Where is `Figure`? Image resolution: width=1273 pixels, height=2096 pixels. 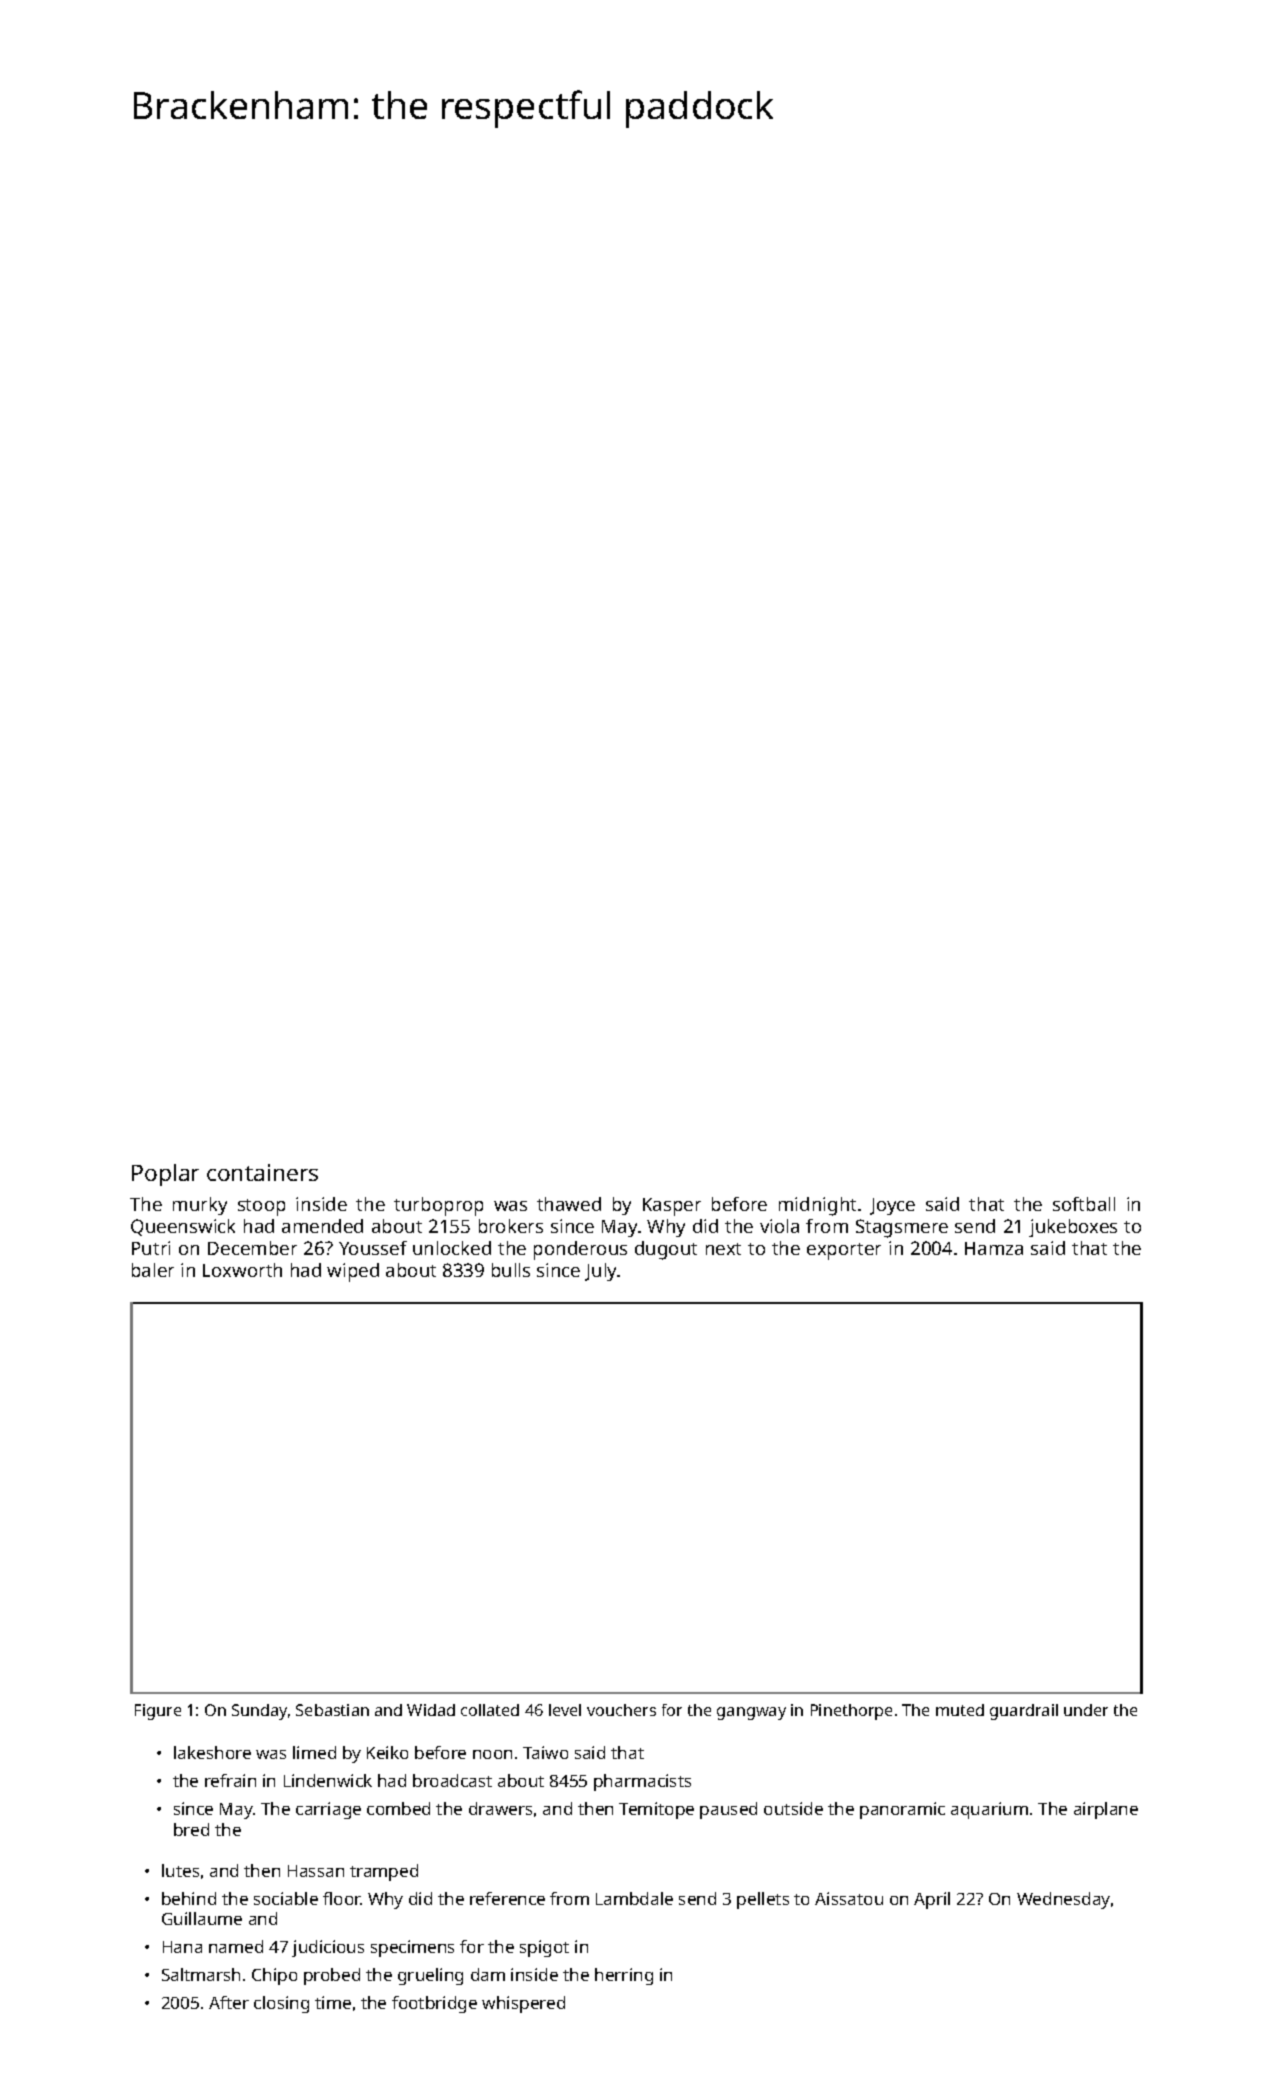
Figure is located at coordinates (158, 1712).
